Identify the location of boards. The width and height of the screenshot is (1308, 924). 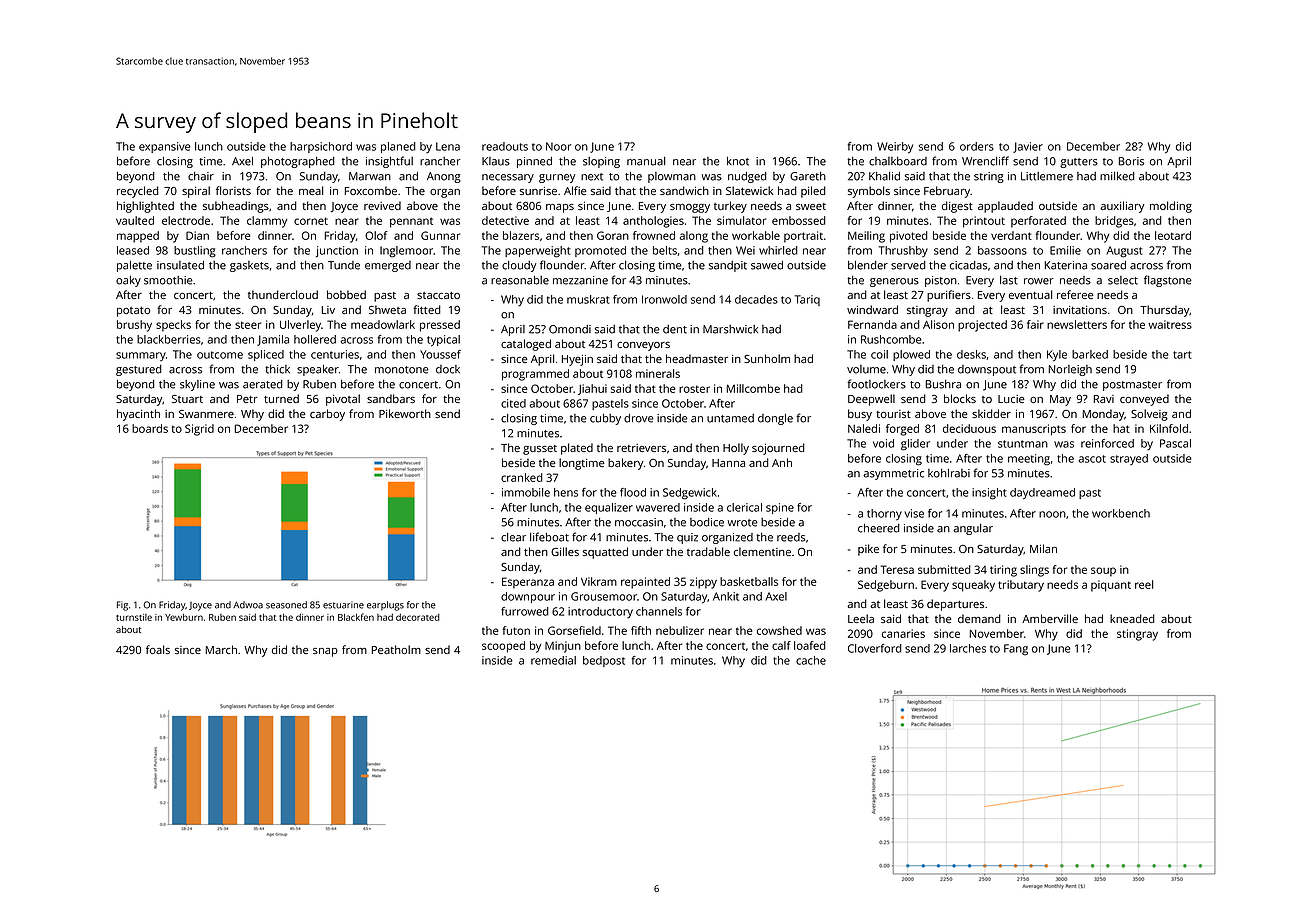
(150, 428).
